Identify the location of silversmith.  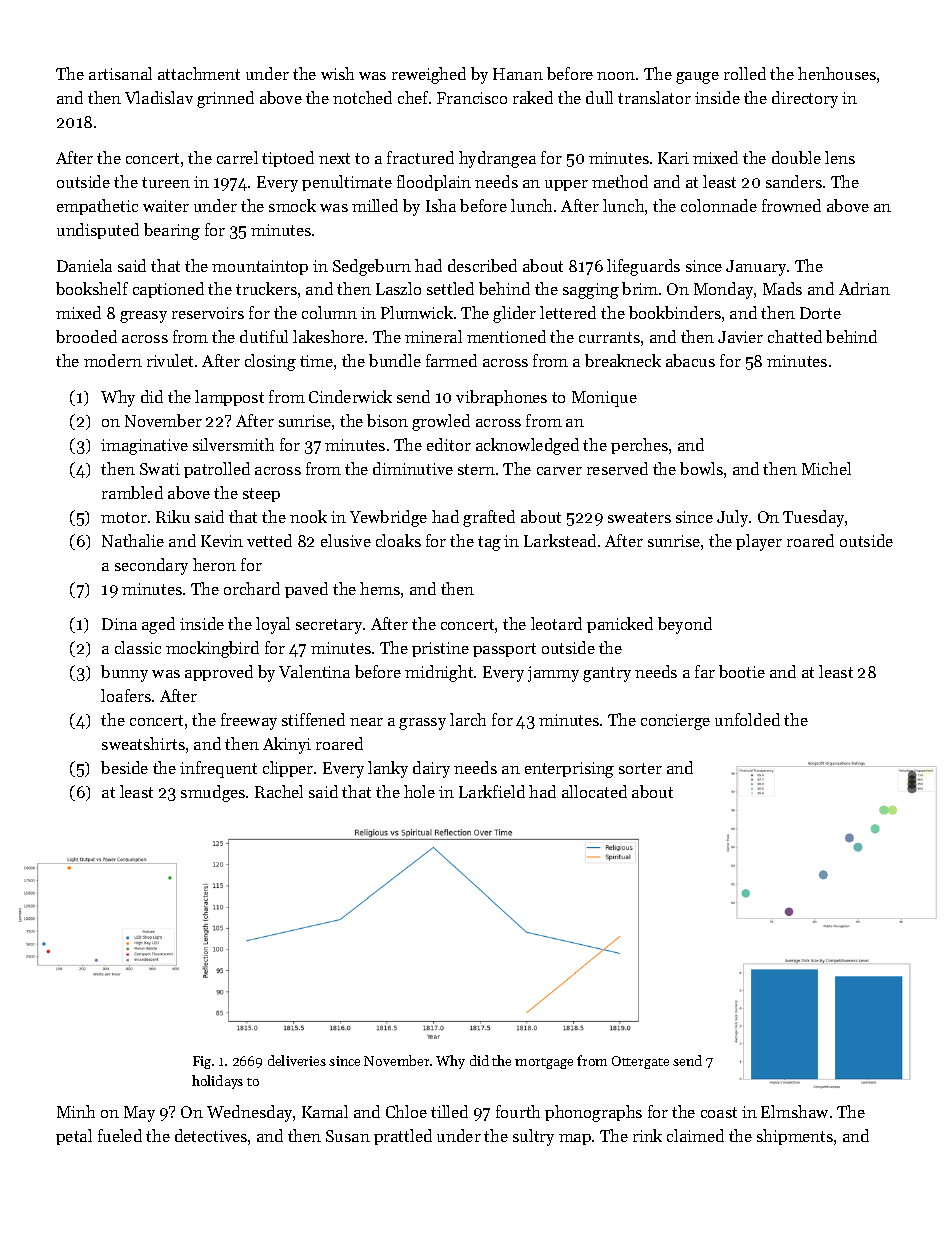
(233, 444).
